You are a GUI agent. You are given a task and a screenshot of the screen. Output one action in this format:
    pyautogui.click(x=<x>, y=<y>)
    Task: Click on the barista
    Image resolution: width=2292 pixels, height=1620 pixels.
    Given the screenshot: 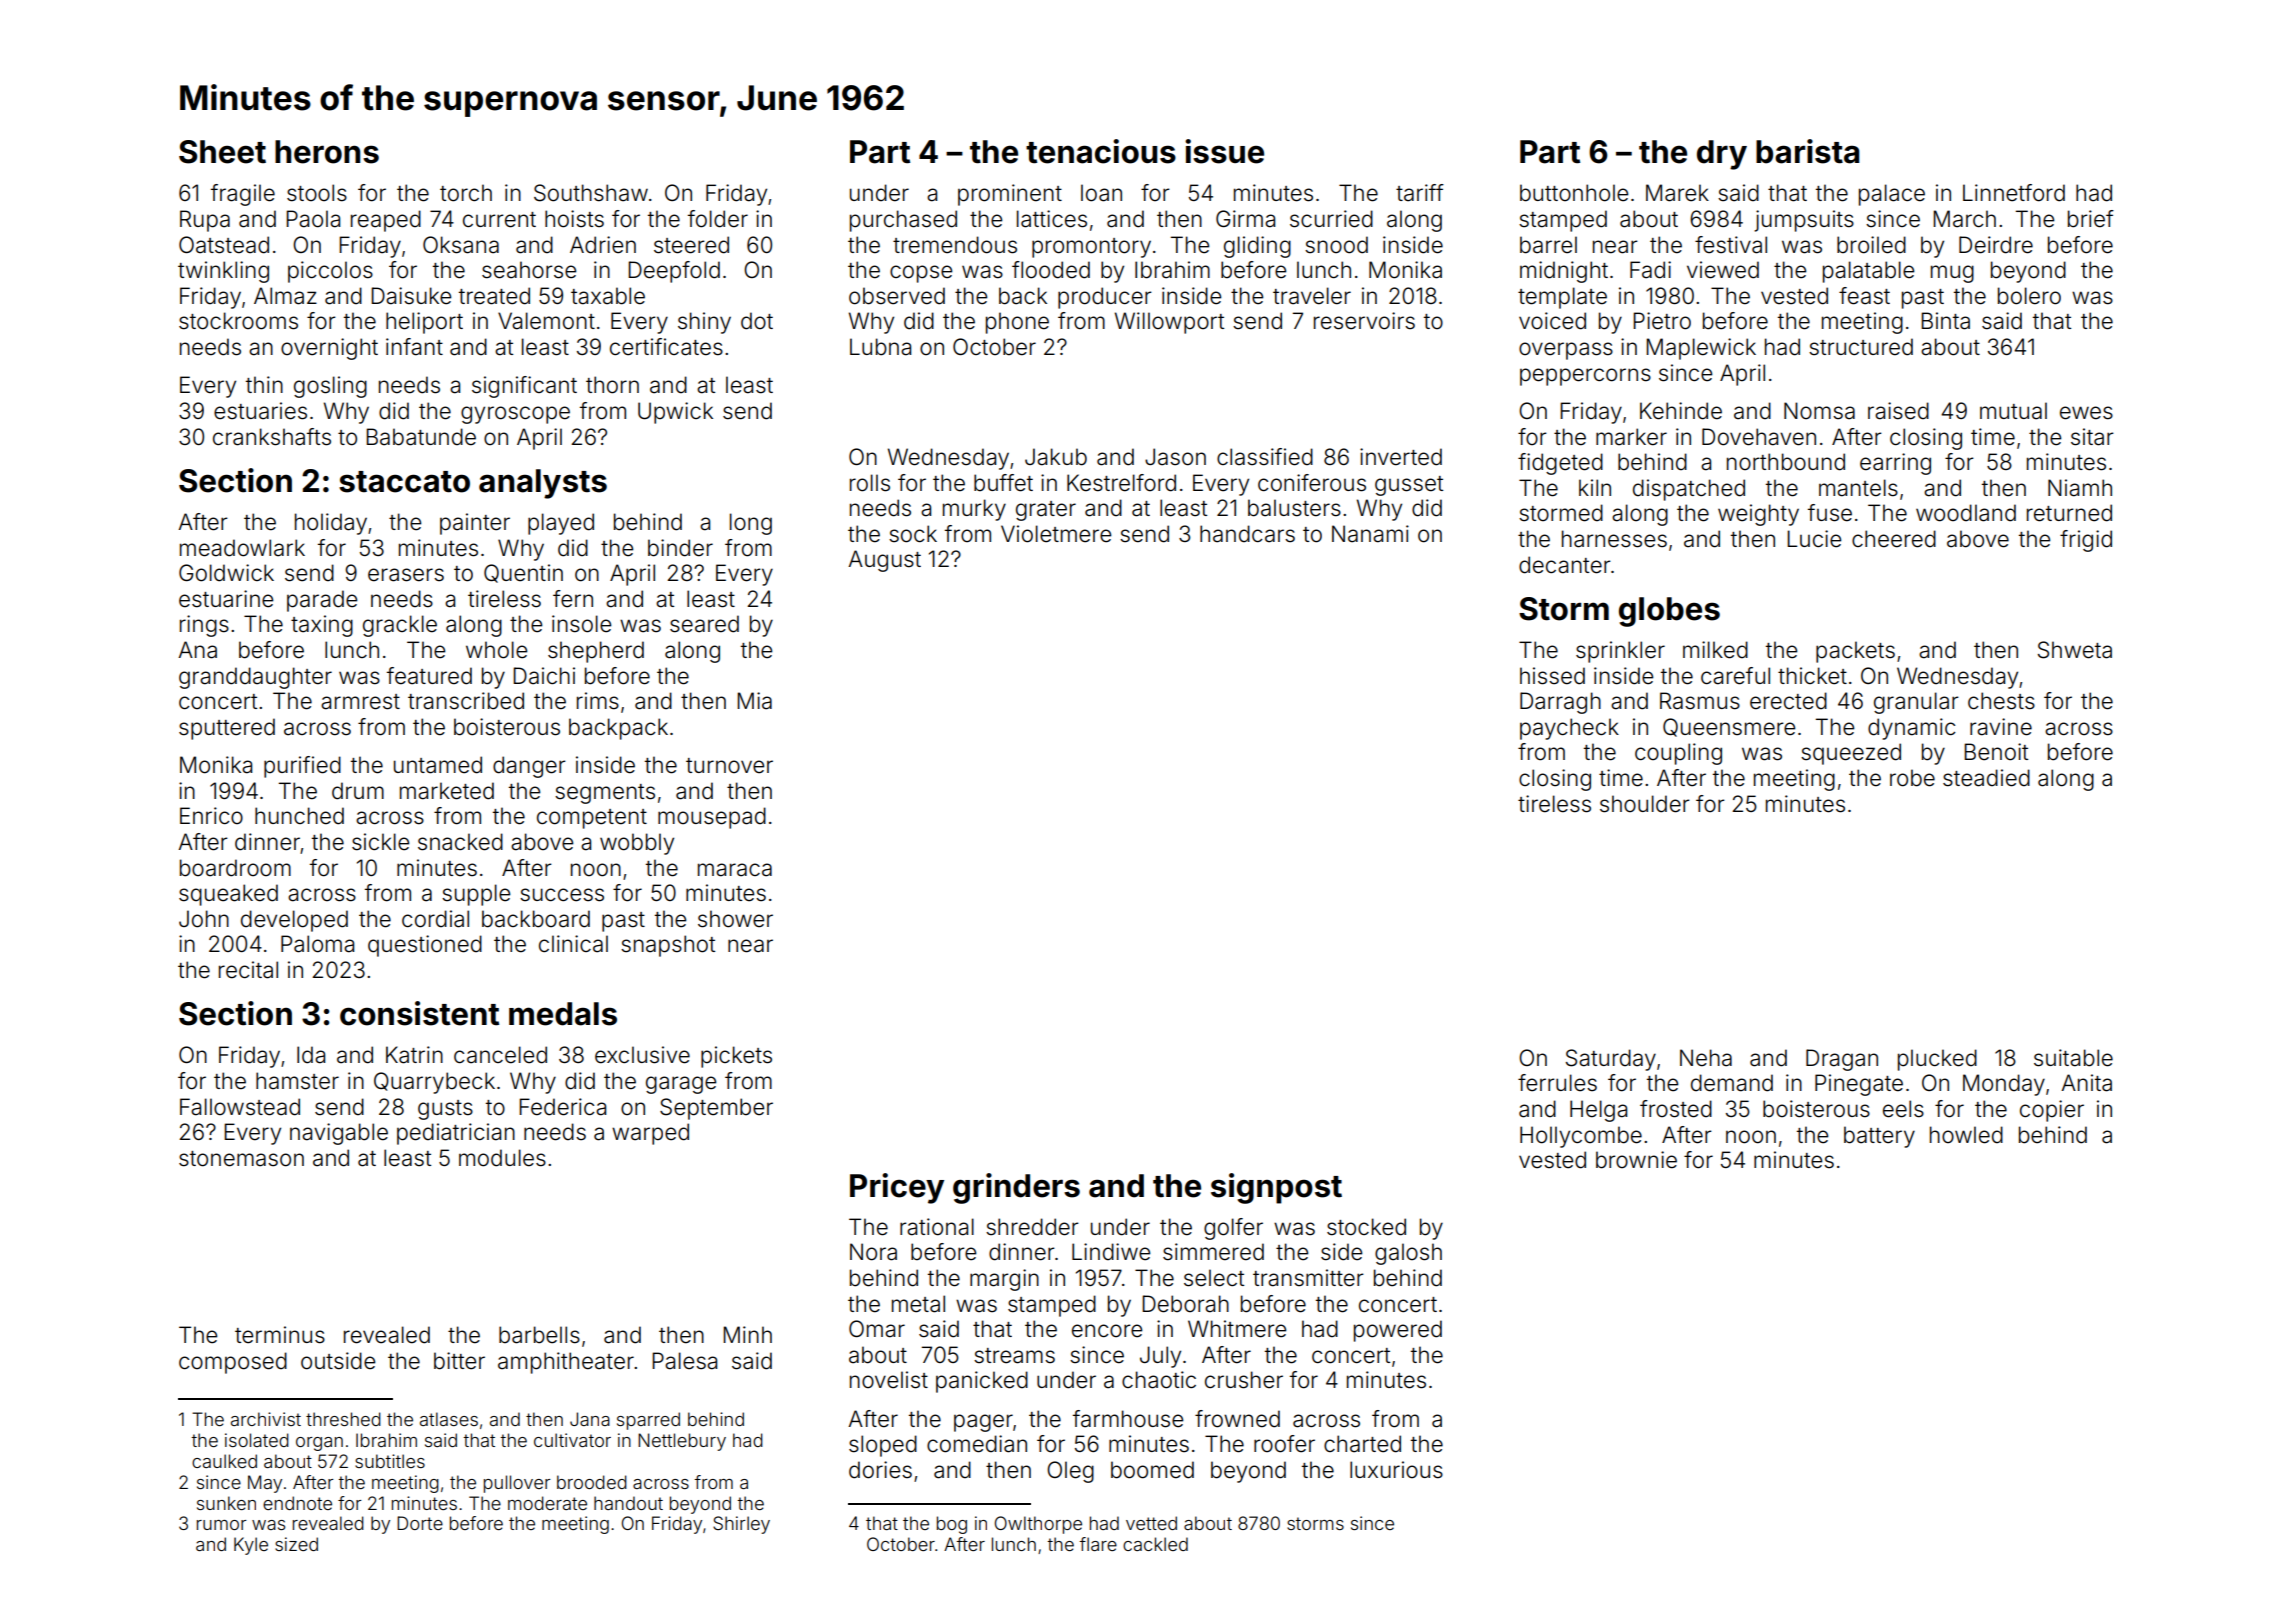 What is the action you would take?
    pyautogui.click(x=1808, y=151)
